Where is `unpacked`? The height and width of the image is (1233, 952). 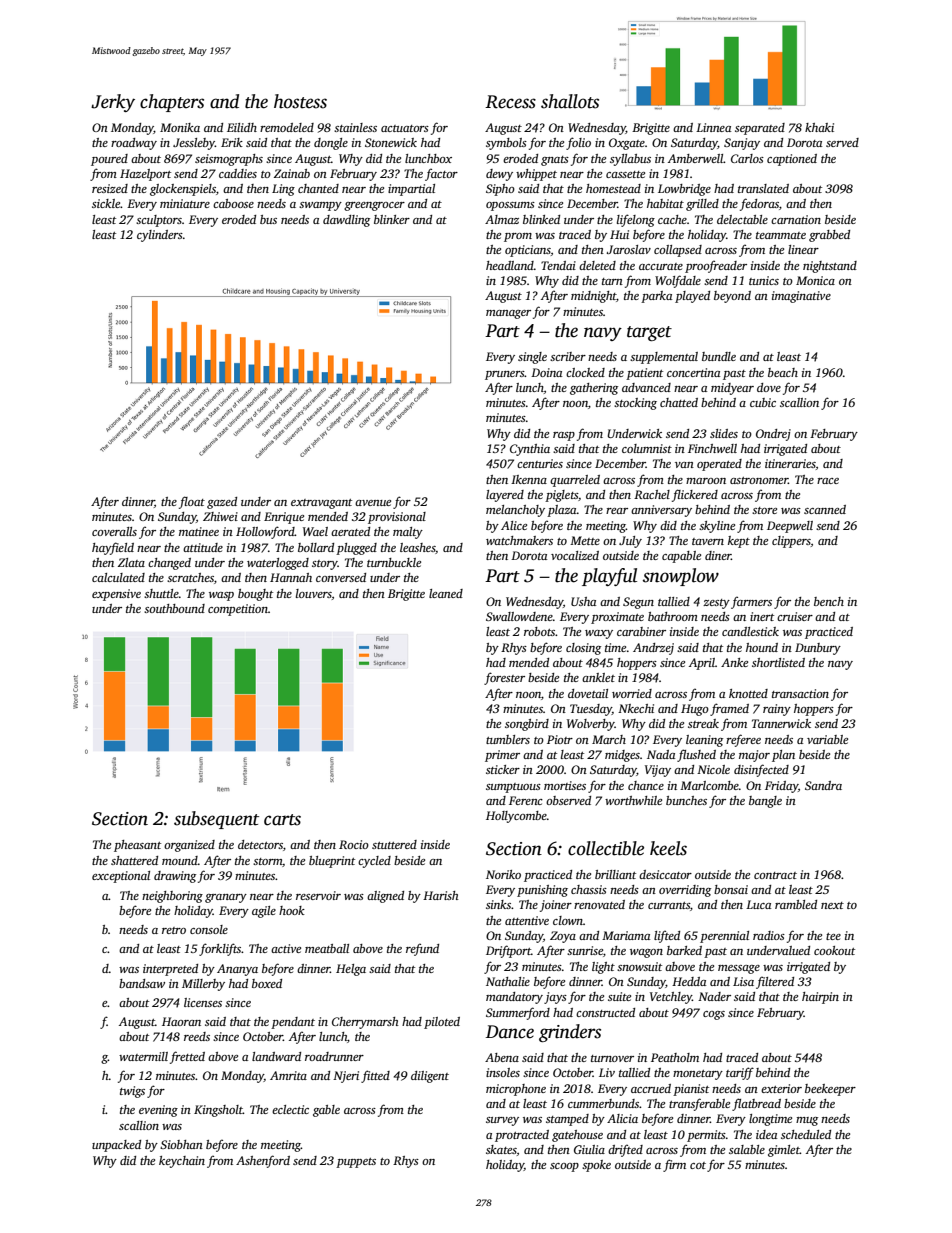 unpacked is located at coordinates (116, 1146).
